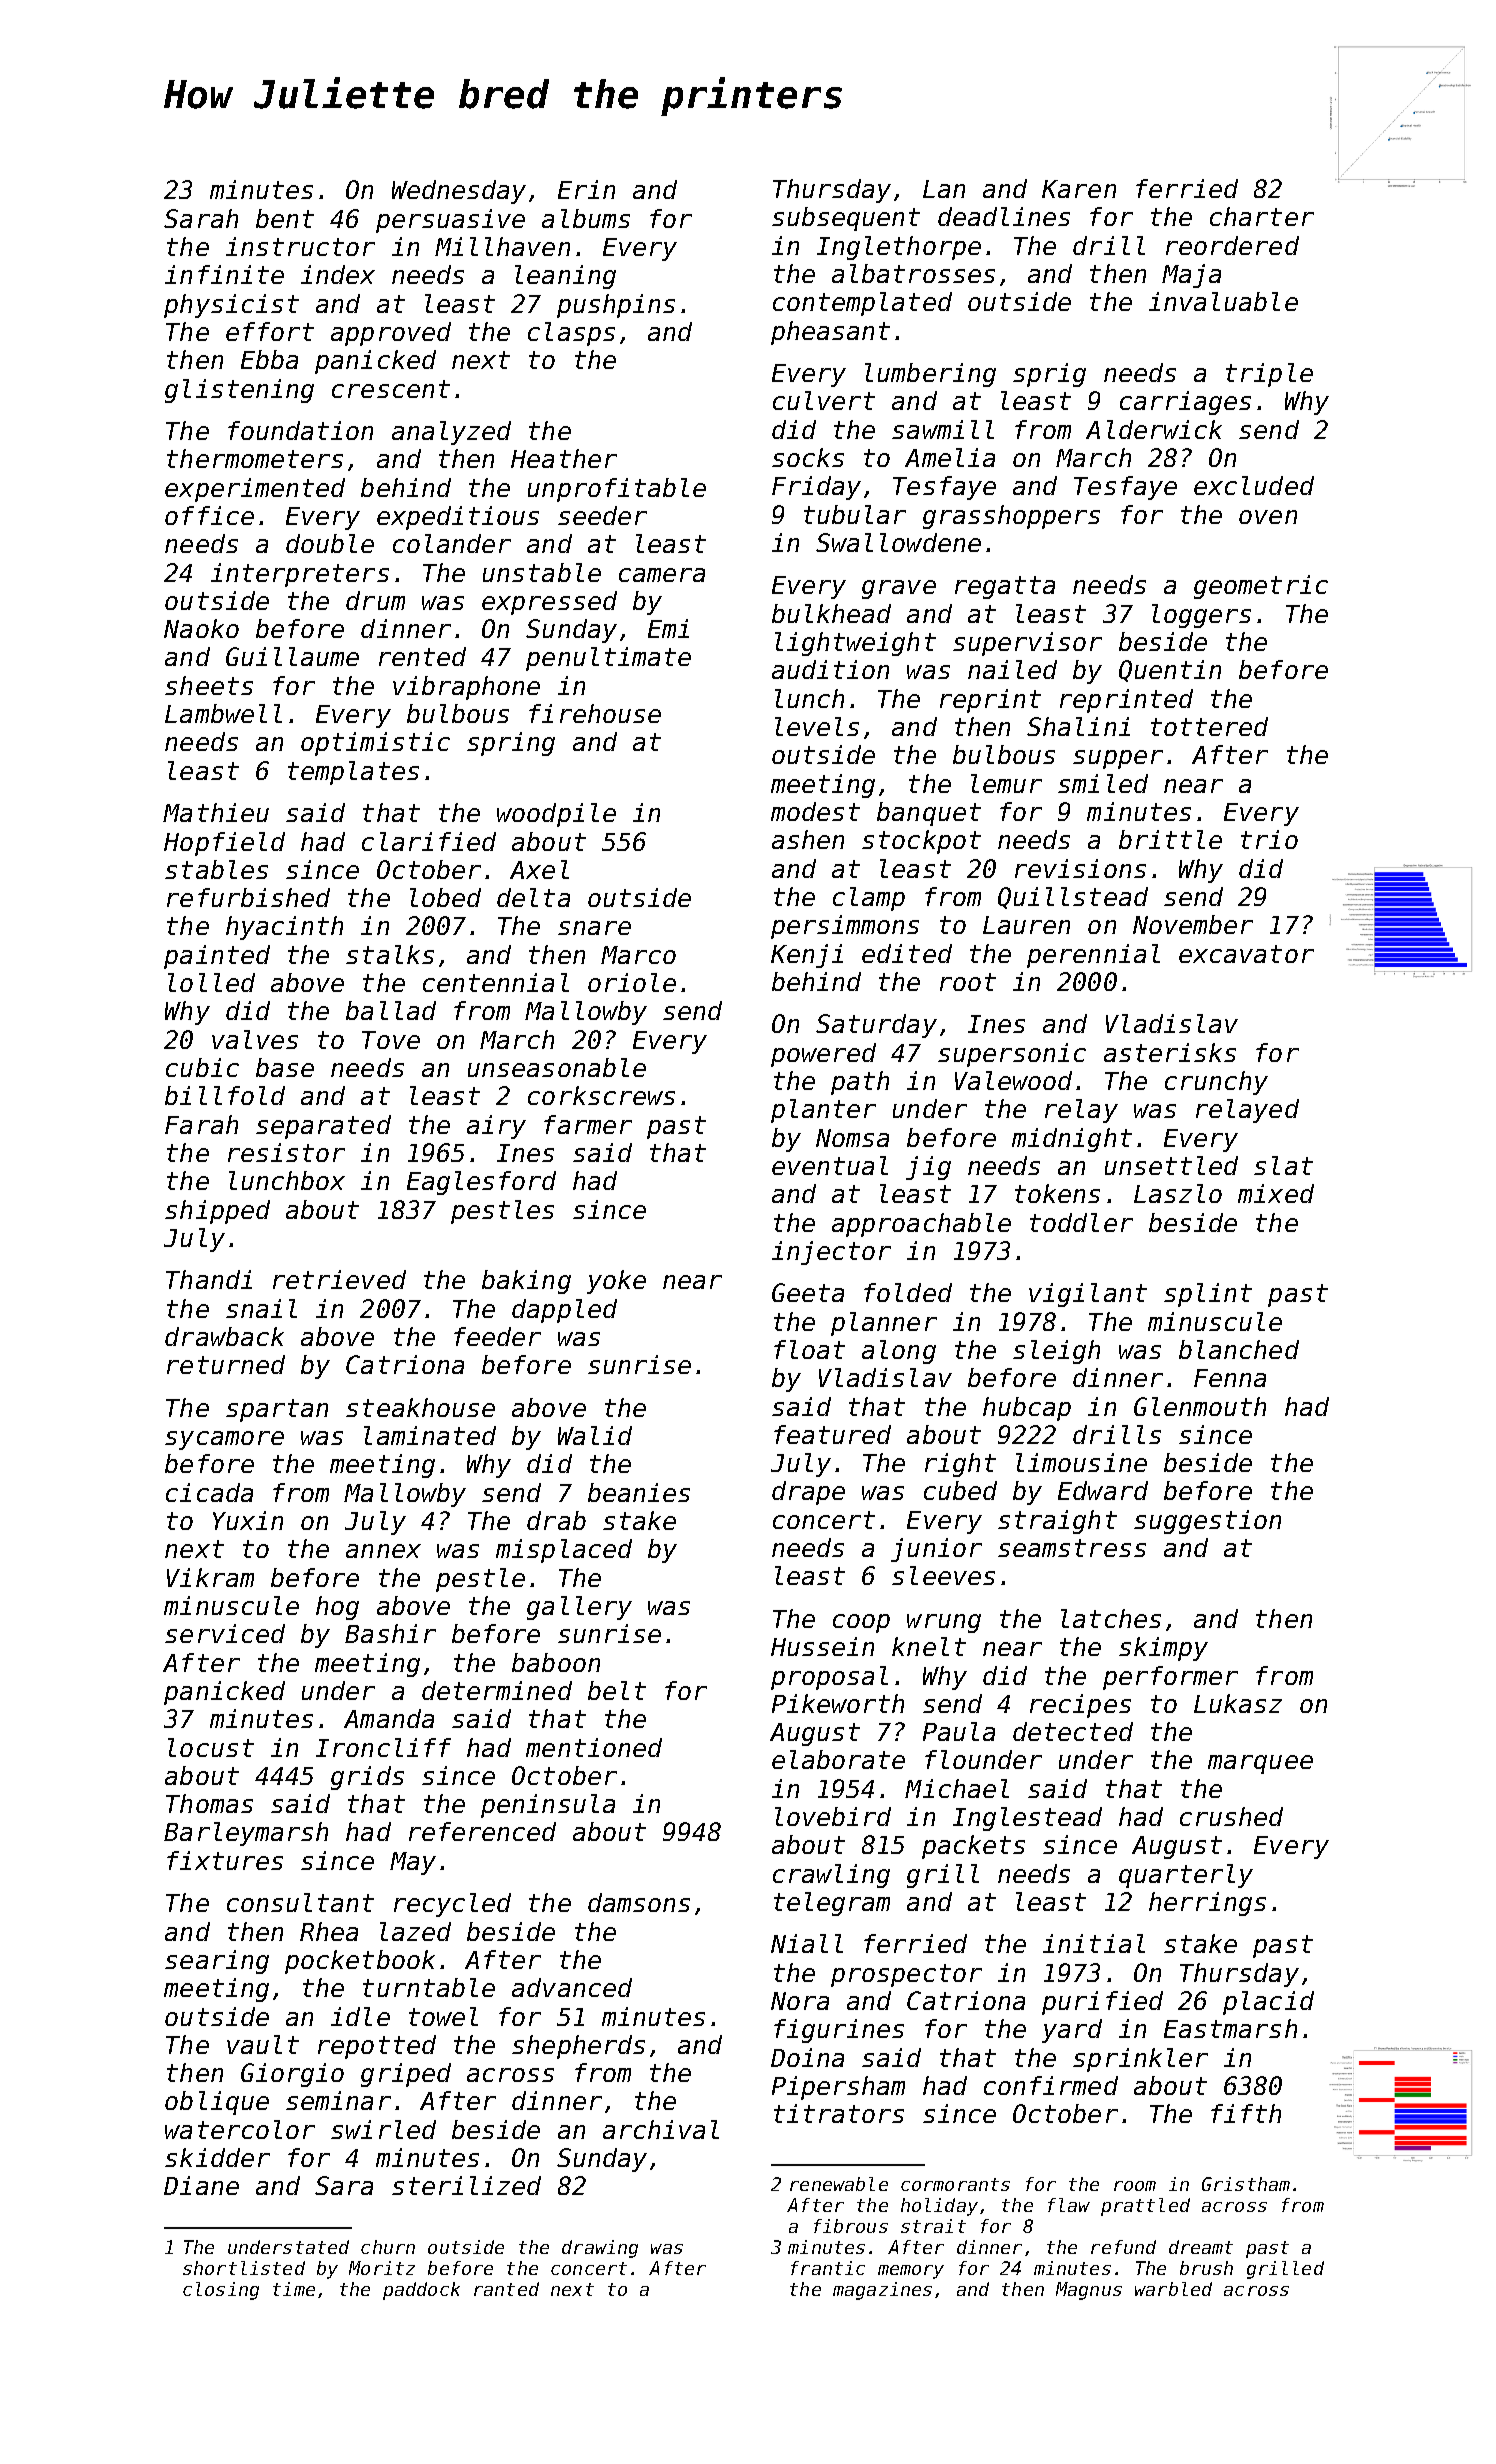 The image size is (1496, 2464). Describe the element at coordinates (1079, 189) in the image. I see `Karen` at that location.
